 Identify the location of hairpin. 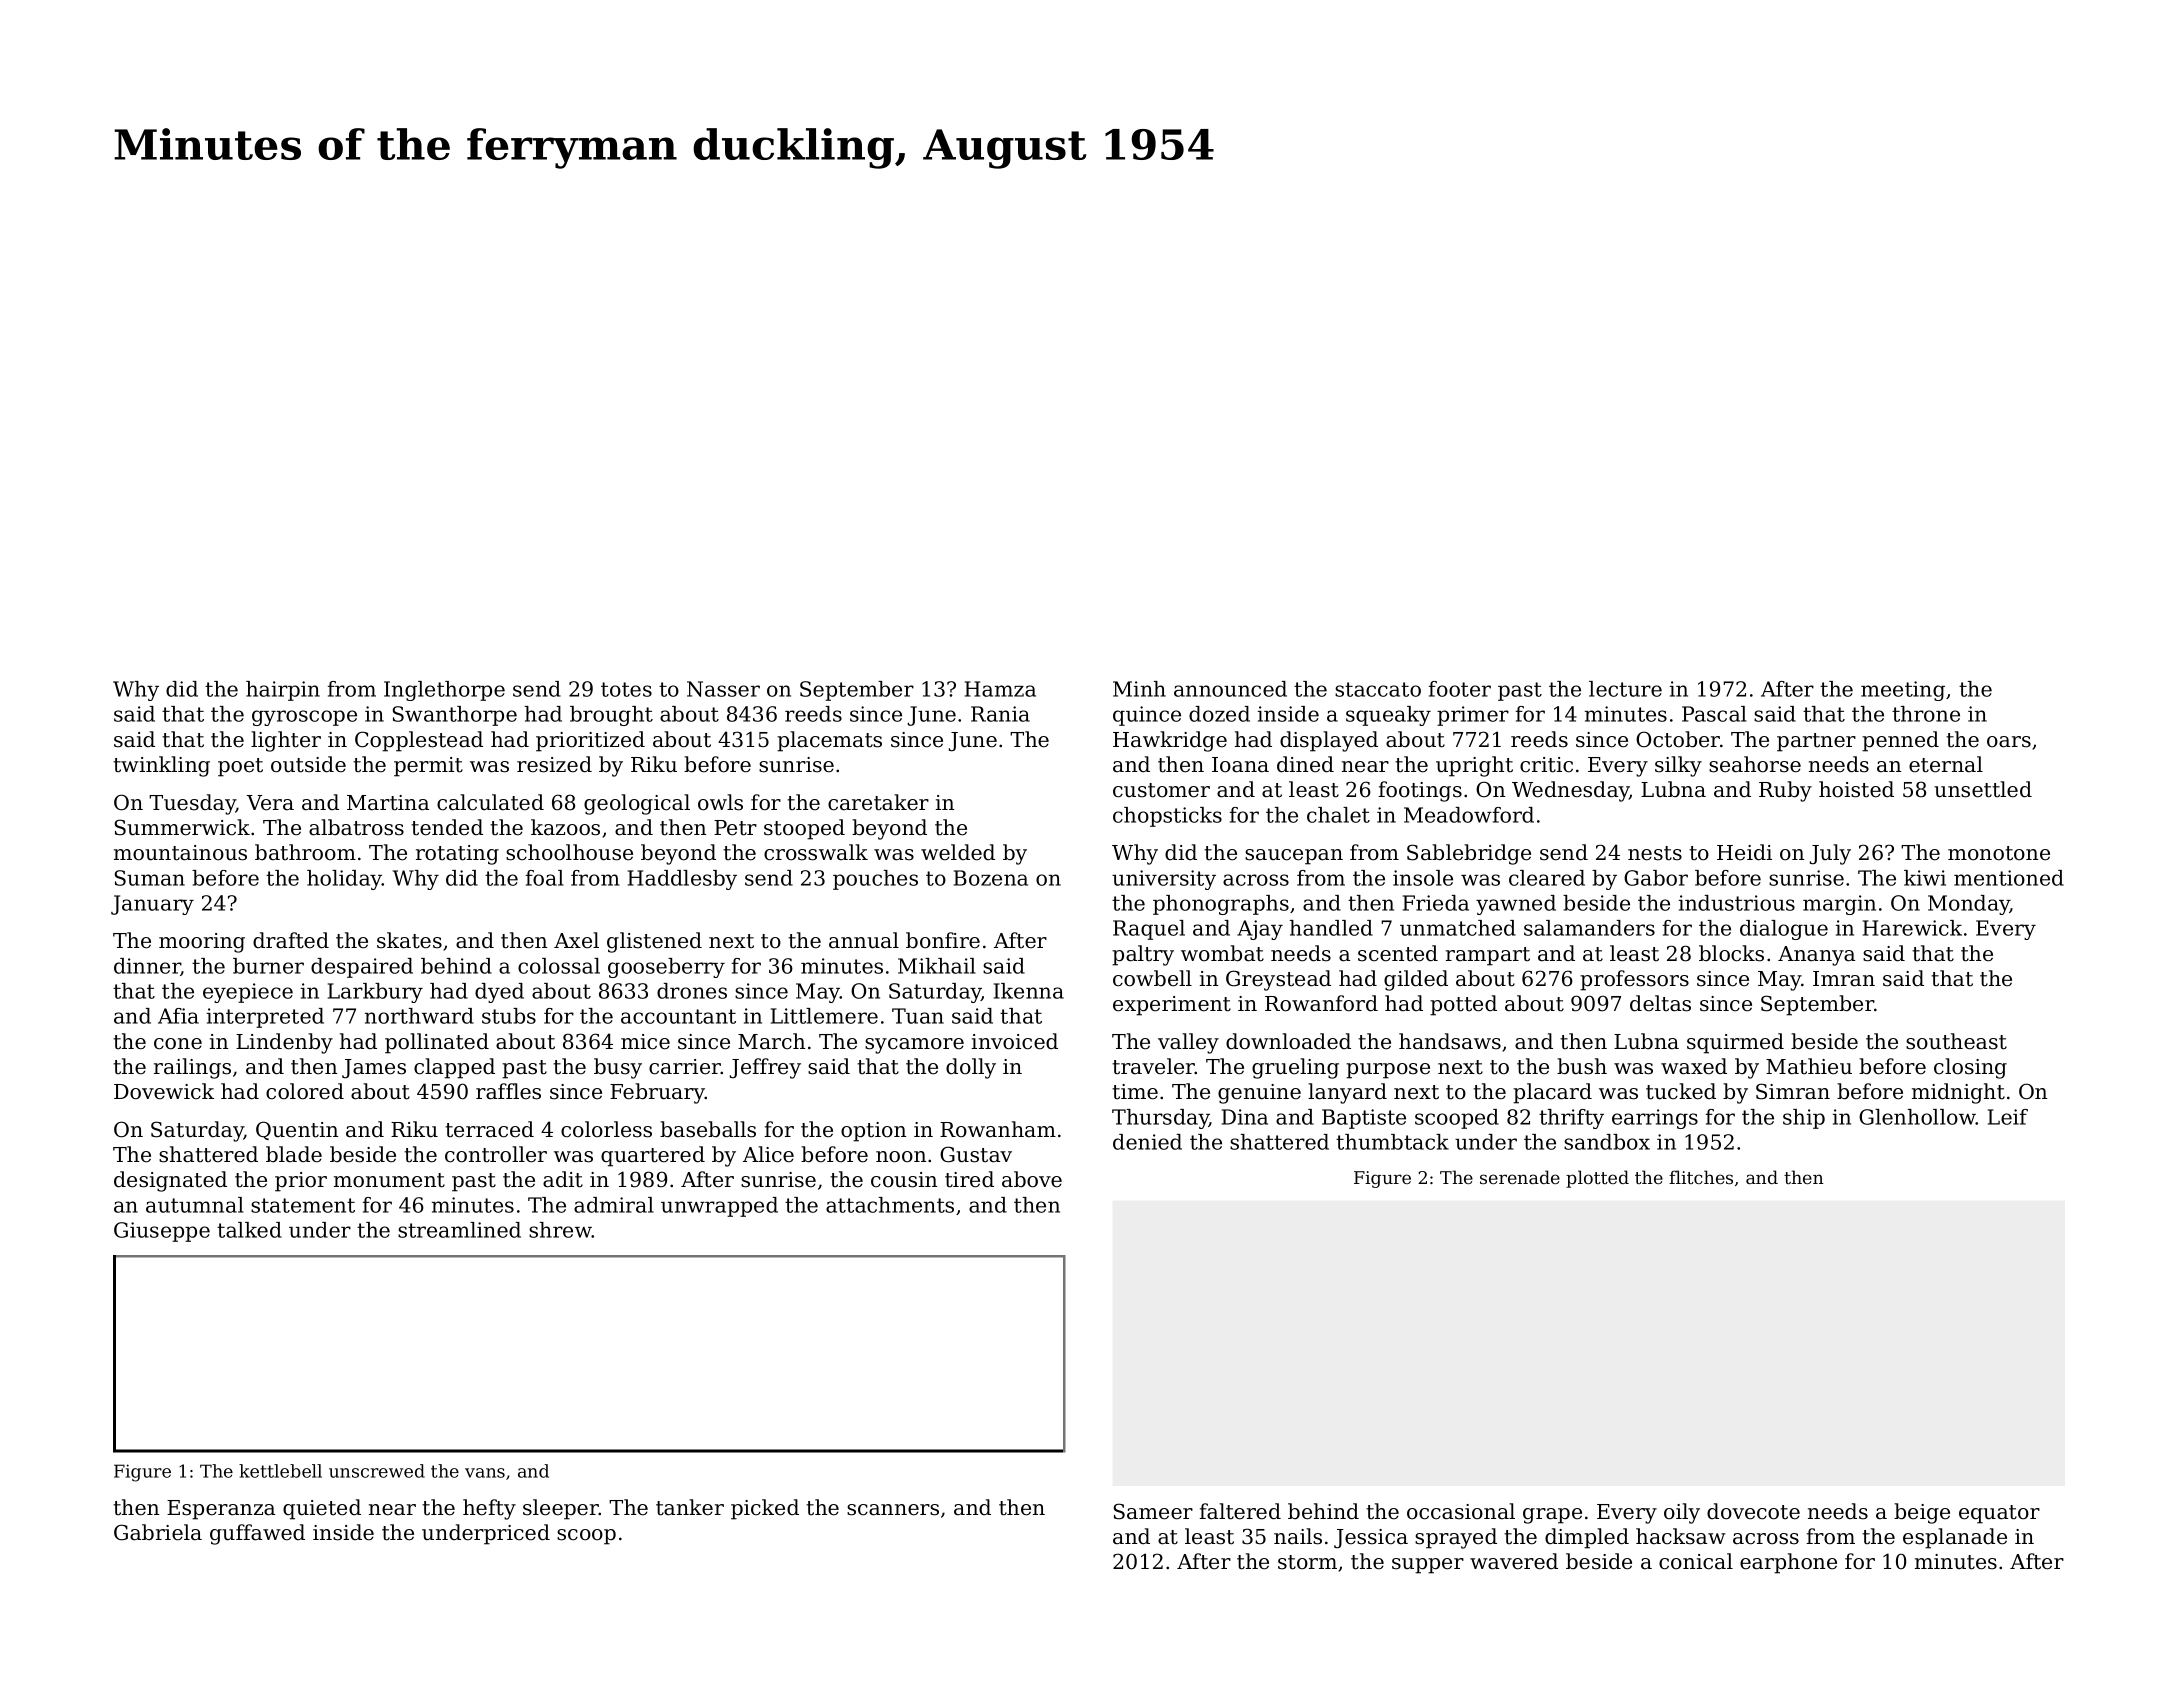
(283, 691).
